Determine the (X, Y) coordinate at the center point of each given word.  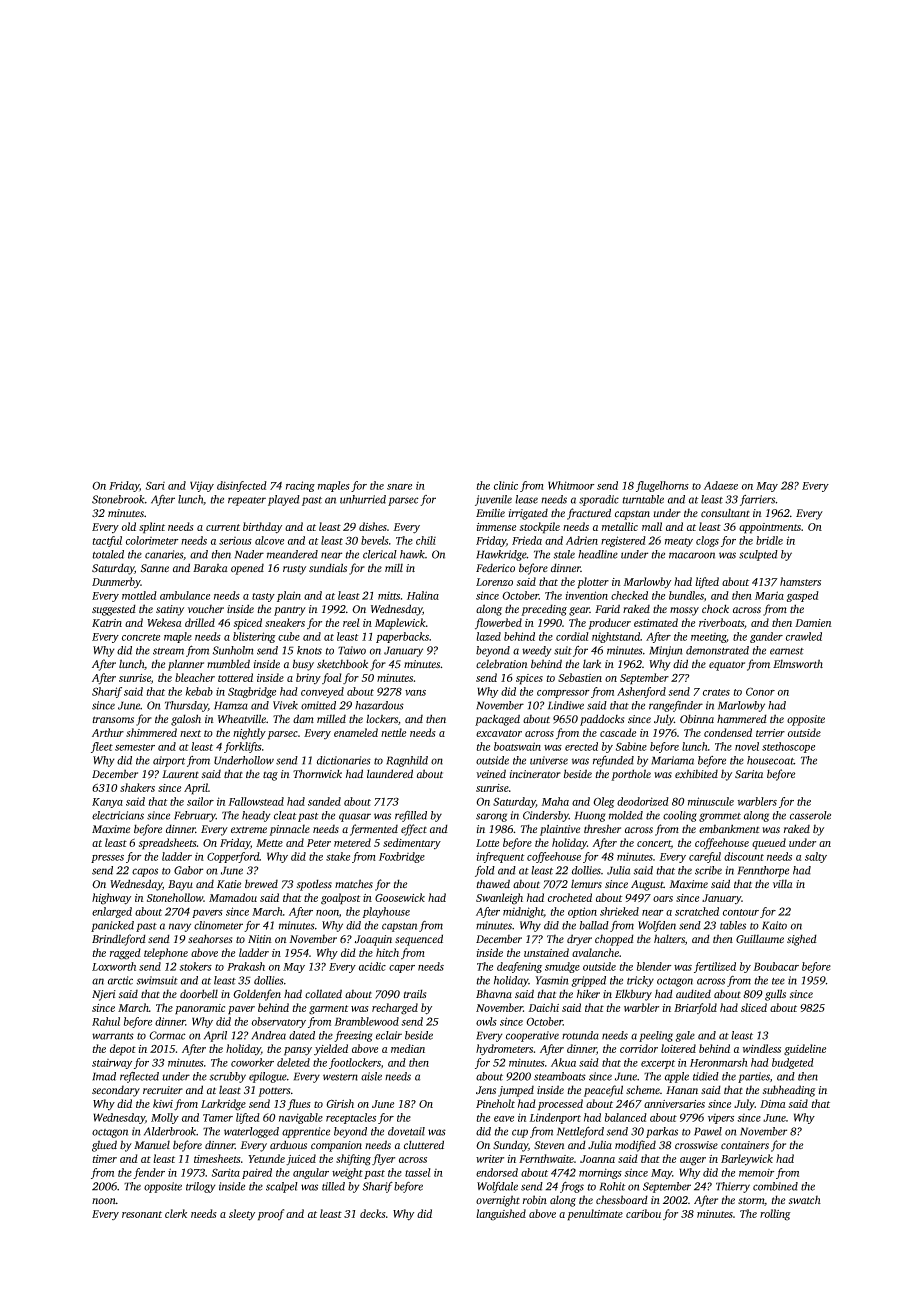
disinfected (242, 486)
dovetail (406, 1131)
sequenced (419, 940)
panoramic (200, 1009)
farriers (757, 500)
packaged (497, 720)
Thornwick (317, 774)
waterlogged (251, 1132)
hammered (742, 719)
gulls (775, 995)
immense (496, 527)
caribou (643, 1213)
